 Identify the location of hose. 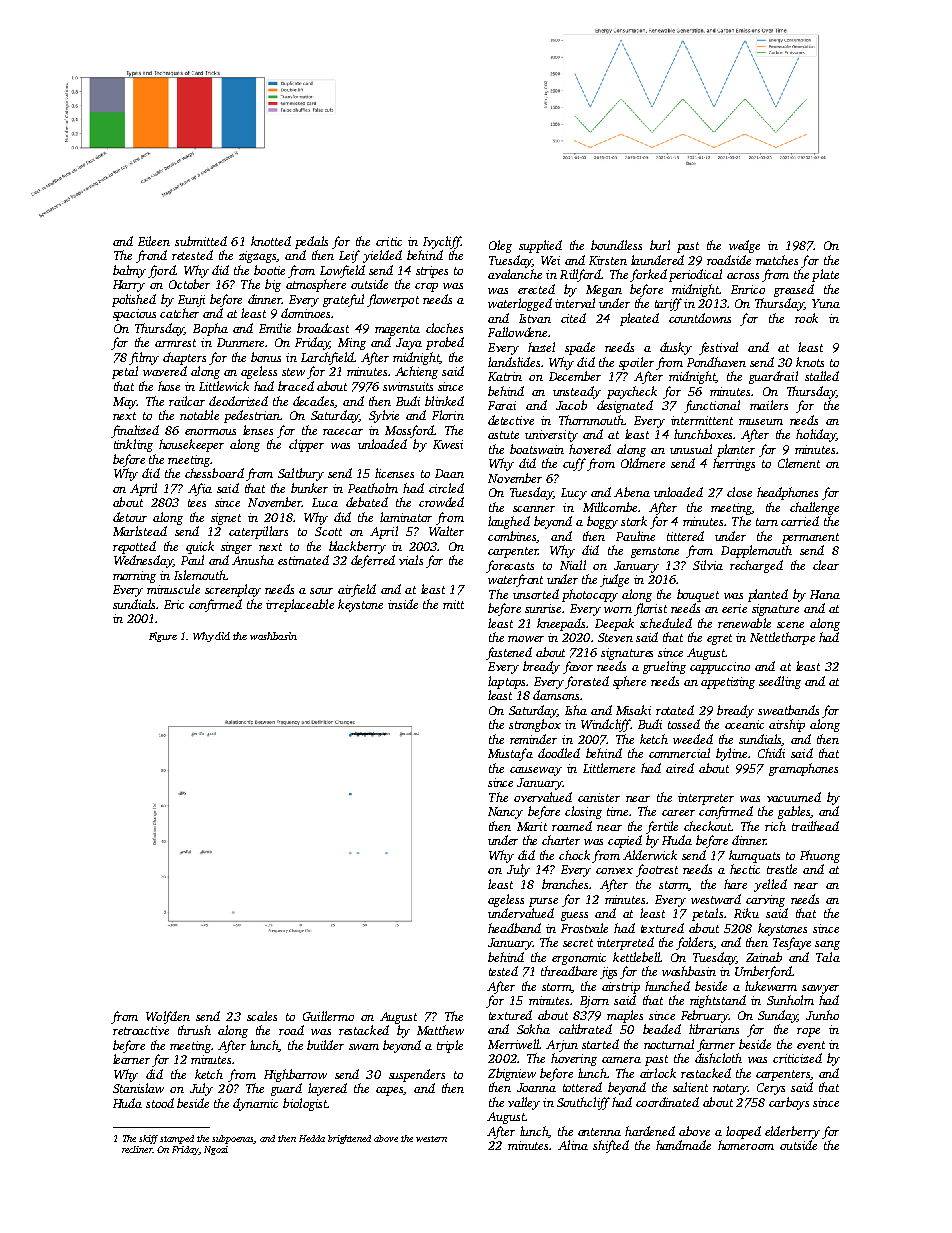
(169, 386).
